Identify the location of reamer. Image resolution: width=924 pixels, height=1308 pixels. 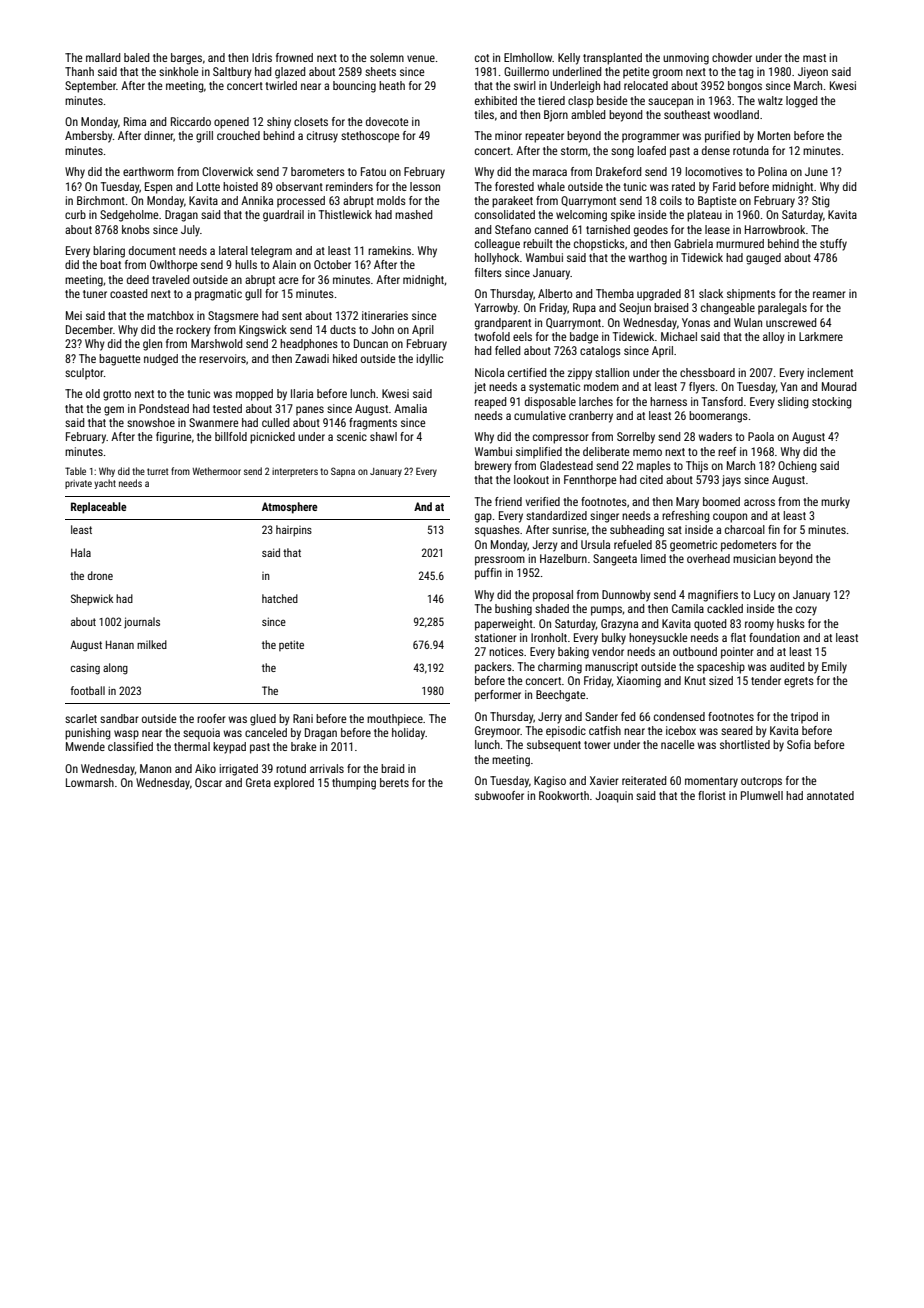
(829, 294).
